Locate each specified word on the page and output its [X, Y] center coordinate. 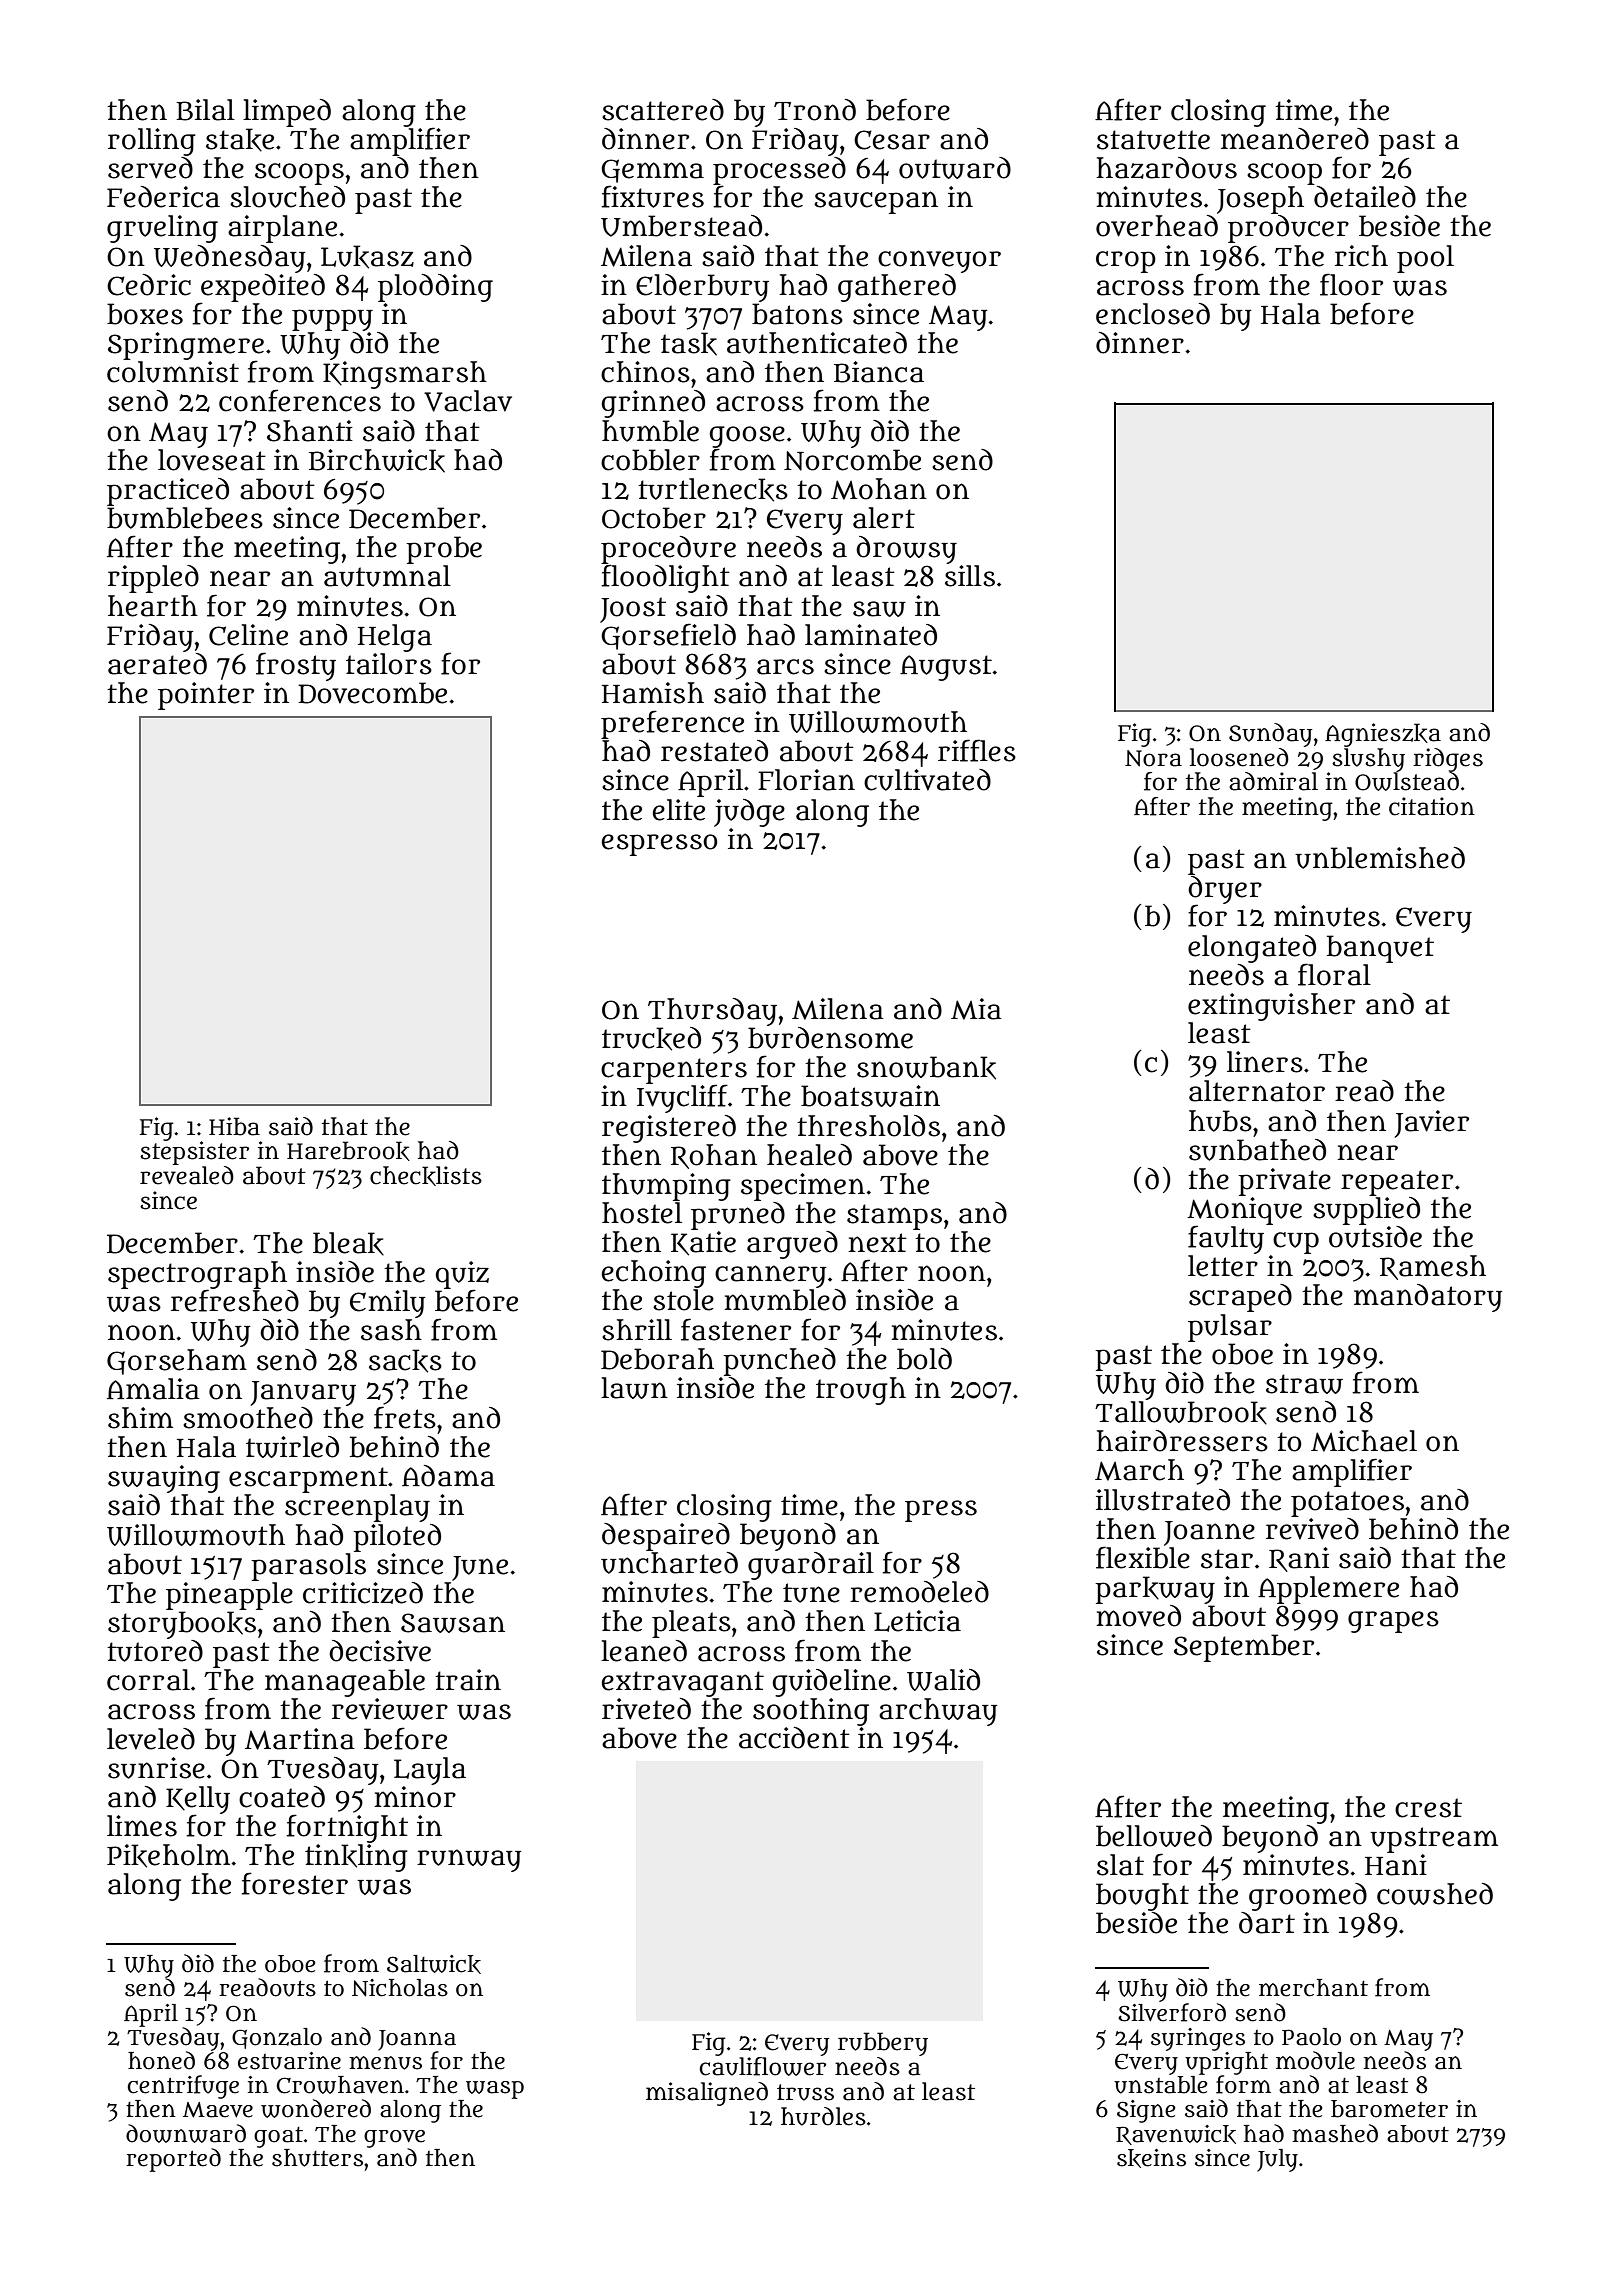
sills [970, 576]
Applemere [1328, 1590]
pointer [206, 696]
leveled [151, 1739]
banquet [1380, 949]
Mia [976, 1009]
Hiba [234, 1126]
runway [469, 1860]
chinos [645, 372]
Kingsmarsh [405, 375]
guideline [832, 1683]
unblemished [1380, 858]
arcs [785, 667]
